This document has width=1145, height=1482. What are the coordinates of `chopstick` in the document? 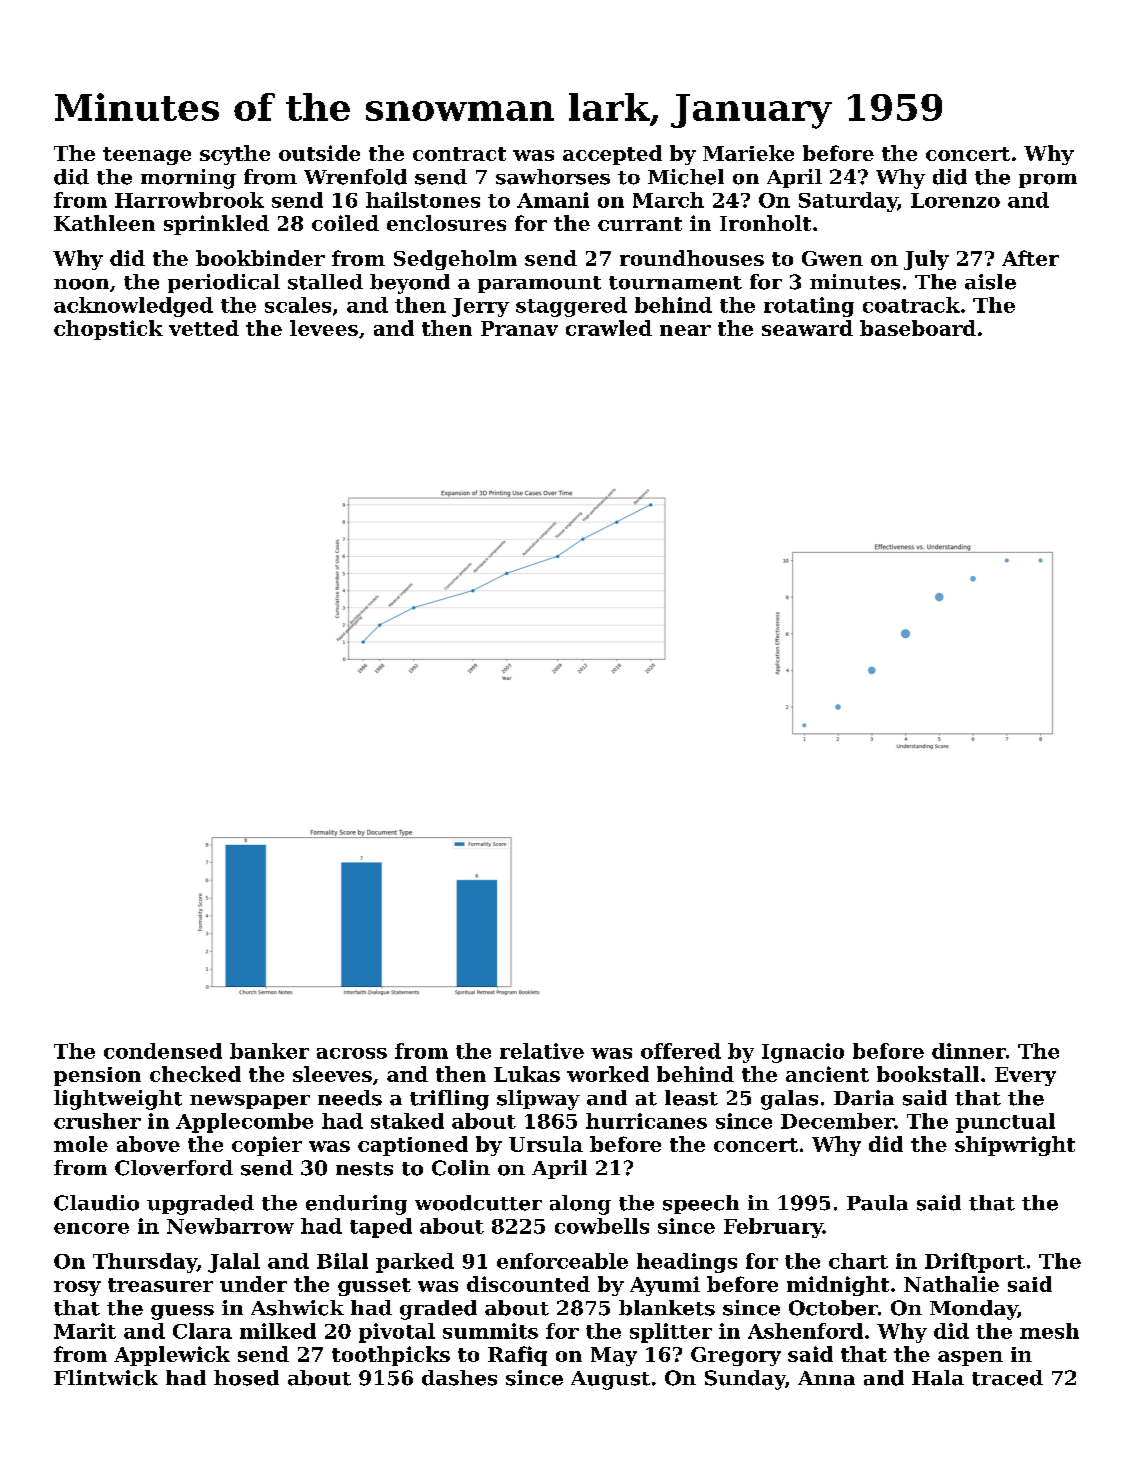 It's located at (108, 330).
